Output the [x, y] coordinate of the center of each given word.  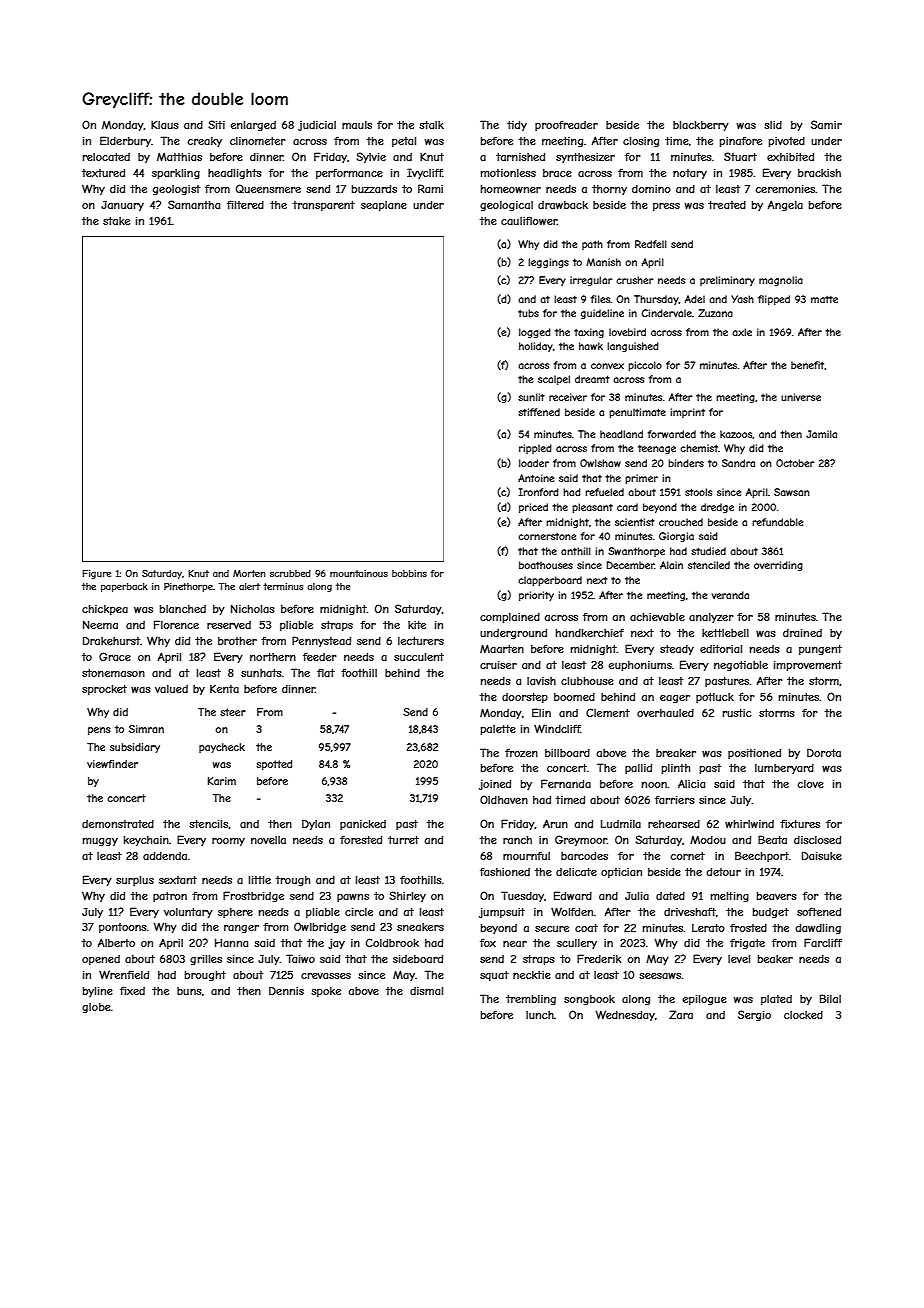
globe [96, 1008]
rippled [535, 449]
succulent [419, 657]
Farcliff [823, 942]
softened [819, 911]
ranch [517, 840]
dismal [426, 991]
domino [651, 189]
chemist [699, 448]
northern [273, 657]
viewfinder [112, 764]
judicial [317, 126]
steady [677, 650]
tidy [517, 126]
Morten [249, 573]
